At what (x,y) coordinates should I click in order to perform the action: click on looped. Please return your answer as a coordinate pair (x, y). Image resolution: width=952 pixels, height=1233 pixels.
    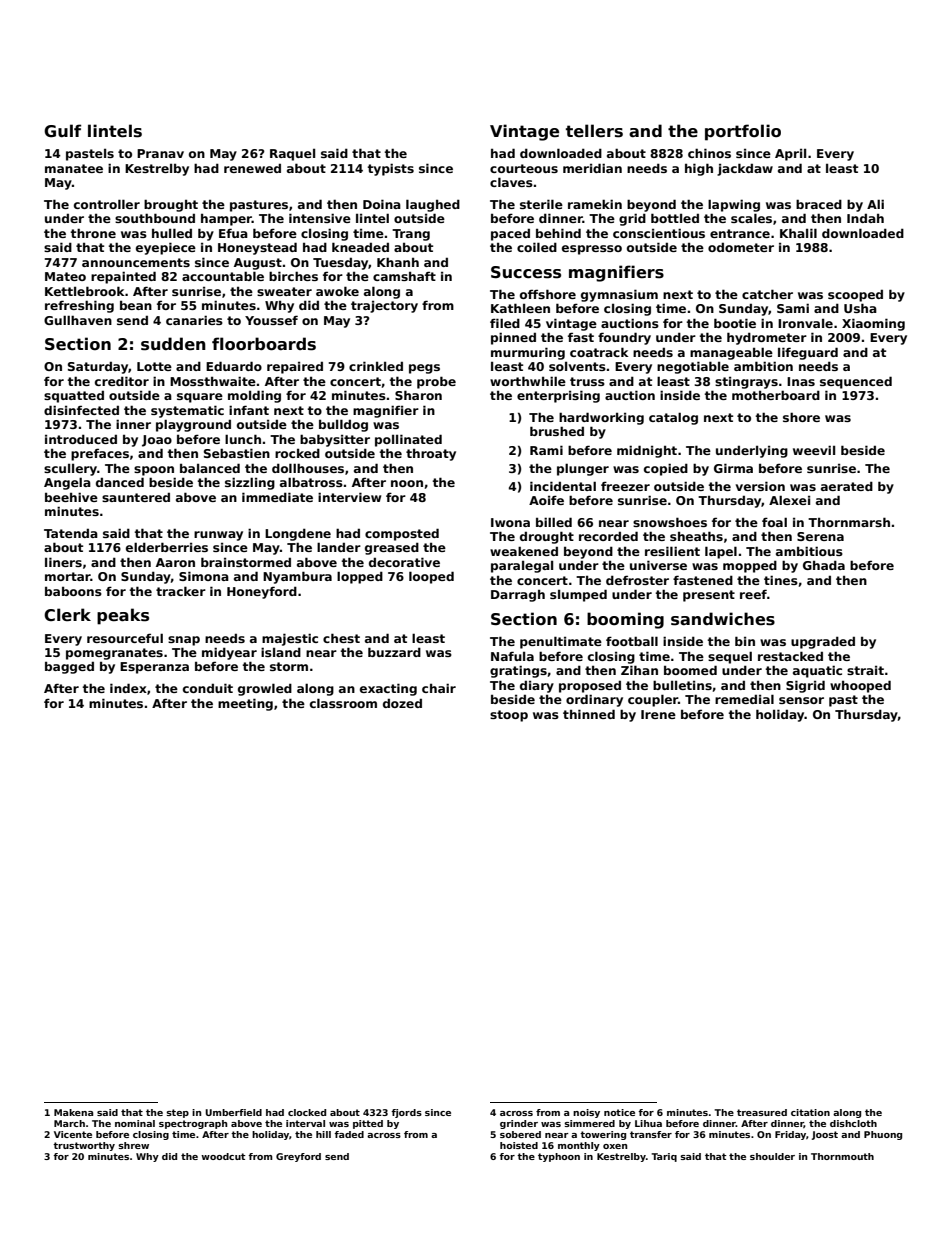
    Looking at the image, I should click on (431, 577).
